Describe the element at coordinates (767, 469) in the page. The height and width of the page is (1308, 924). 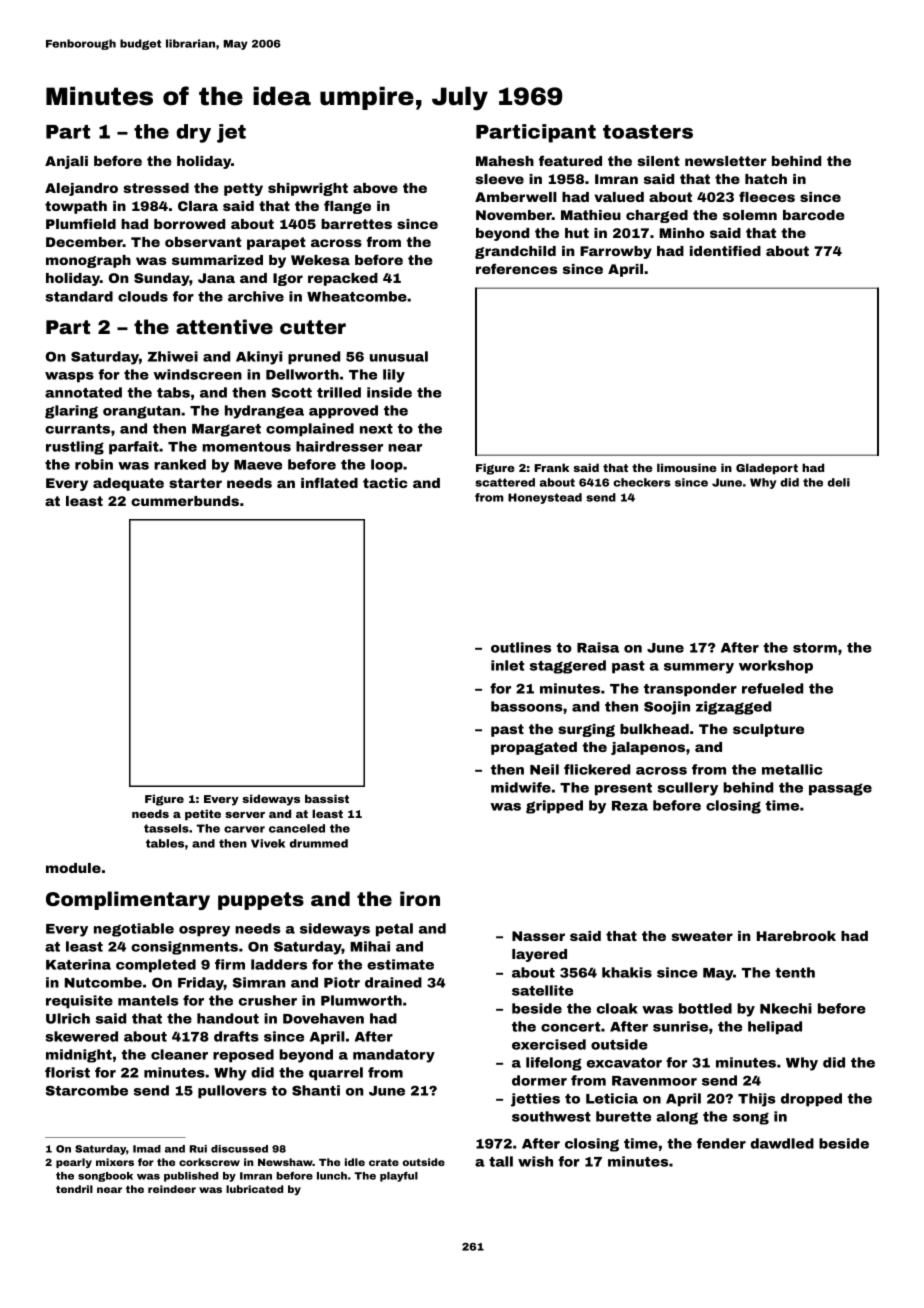
I see `Gladeport` at that location.
